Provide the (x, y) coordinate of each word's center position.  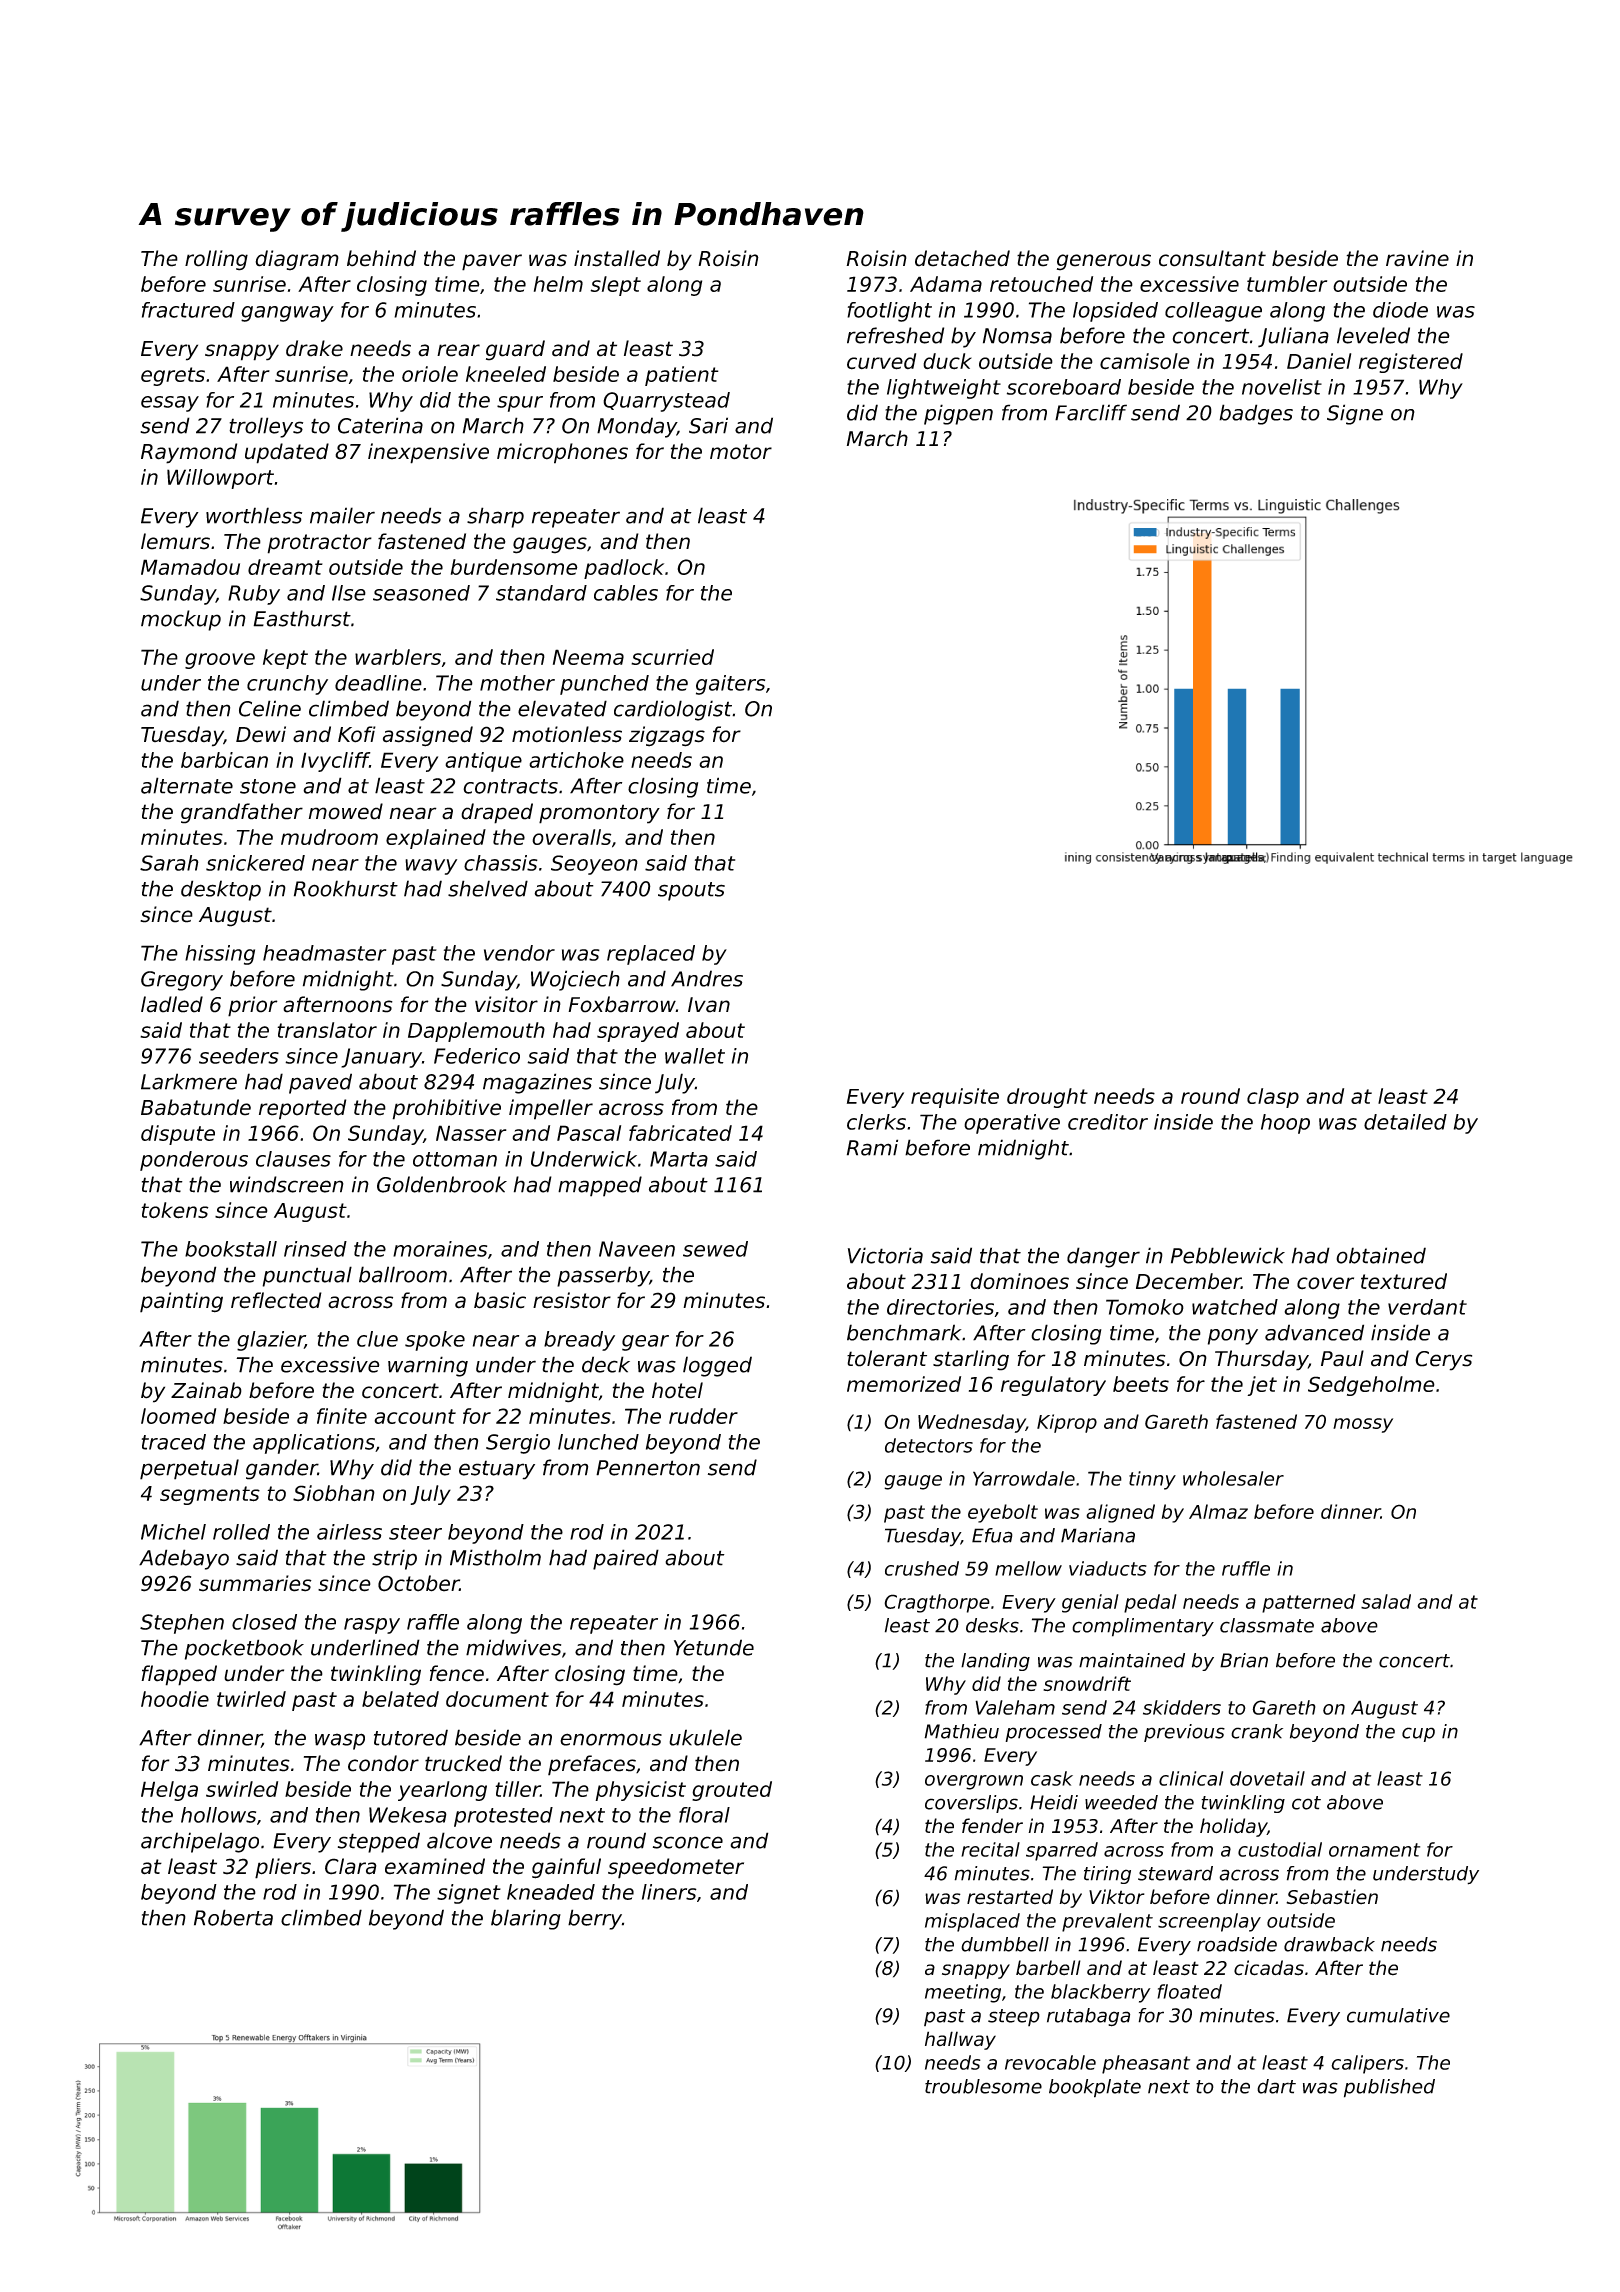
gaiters (730, 685)
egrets (173, 376)
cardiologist (673, 710)
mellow (1028, 1568)
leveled (1373, 335)
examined (435, 1866)
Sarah (169, 863)
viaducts (1108, 1568)
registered (1411, 363)
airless (349, 1532)
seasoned (421, 593)
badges (1256, 414)
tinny (1152, 1480)
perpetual (189, 1469)
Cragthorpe (937, 1603)
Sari (708, 425)
